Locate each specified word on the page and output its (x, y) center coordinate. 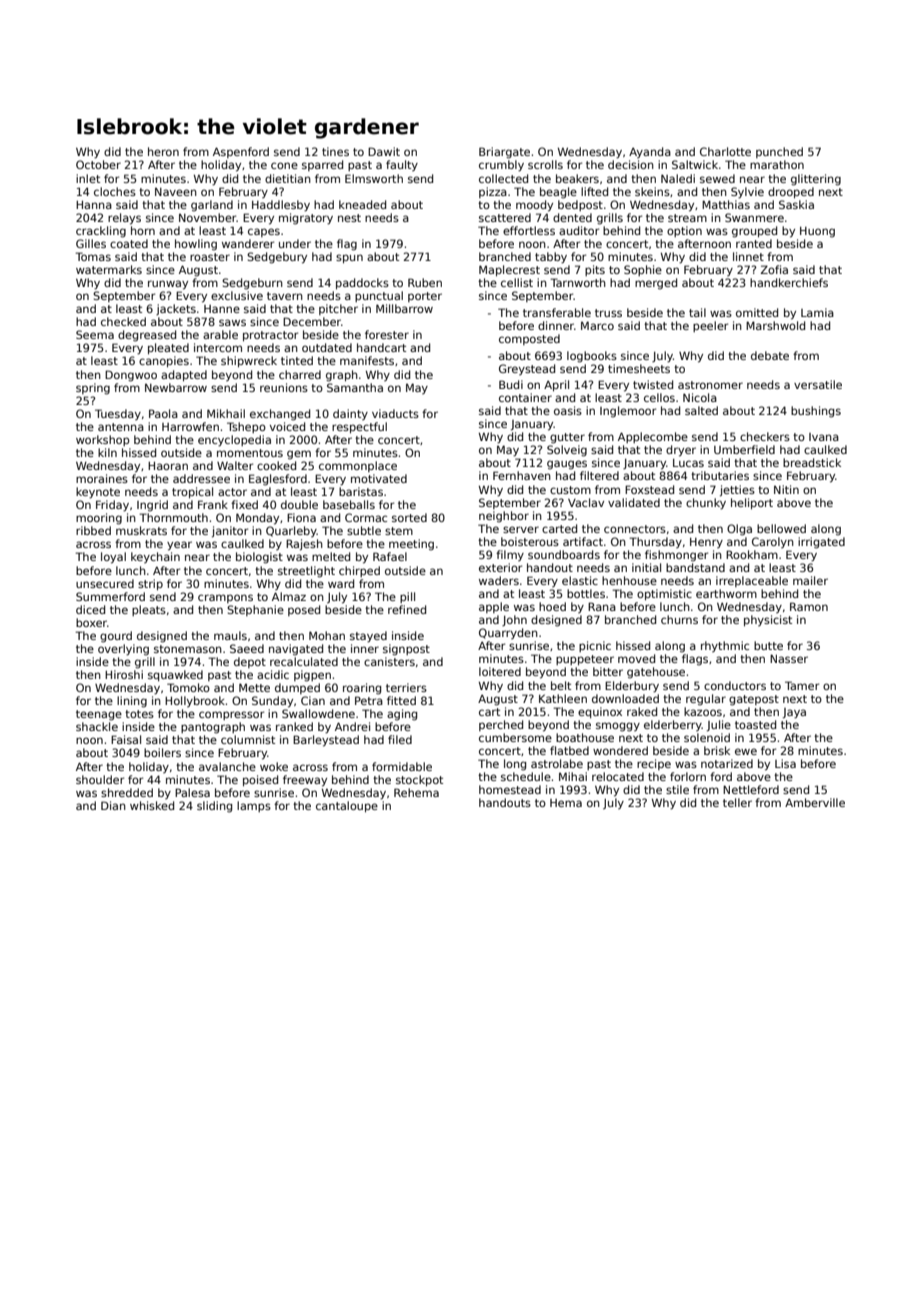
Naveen (176, 192)
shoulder (100, 779)
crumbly (501, 166)
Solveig (567, 451)
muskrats (141, 530)
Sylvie (747, 193)
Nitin (786, 489)
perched (501, 725)
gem (299, 455)
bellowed (781, 528)
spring (93, 389)
